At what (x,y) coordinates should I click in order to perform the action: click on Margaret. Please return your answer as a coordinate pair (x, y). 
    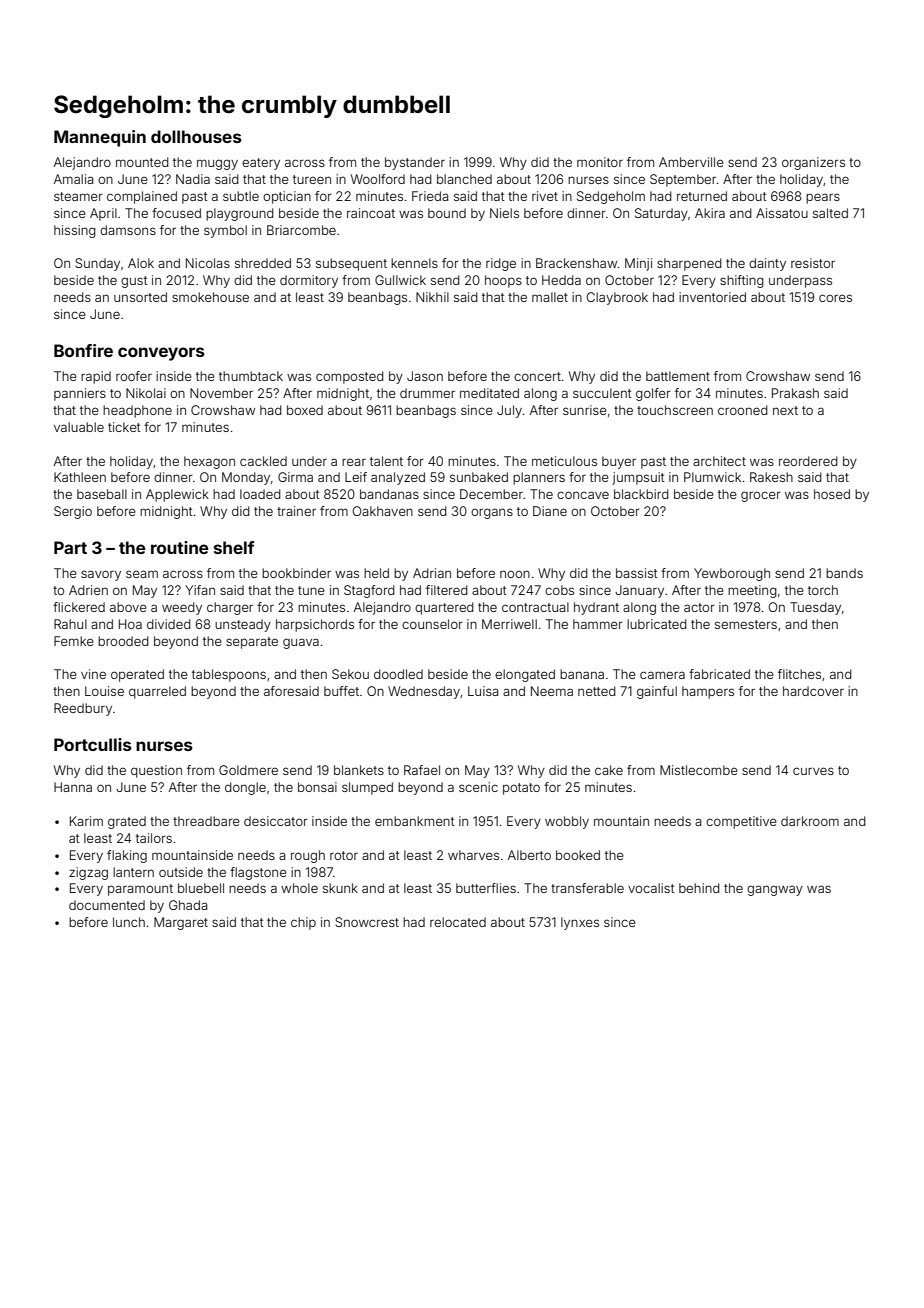
    Looking at the image, I should click on (181, 923).
